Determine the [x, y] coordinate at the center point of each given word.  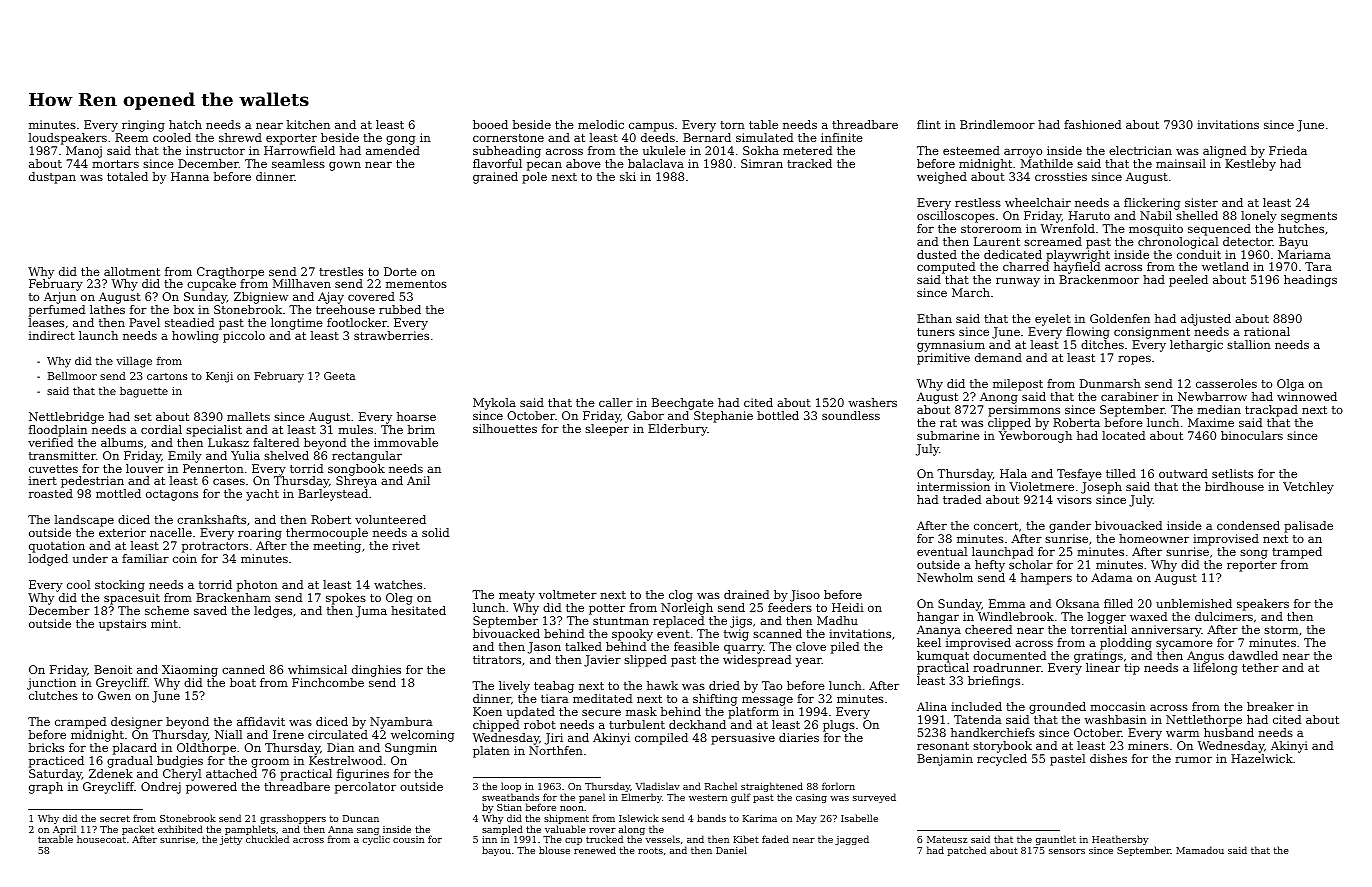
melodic [601, 124]
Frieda [1288, 150]
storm [1281, 630]
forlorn [838, 786]
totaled [127, 176]
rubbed [400, 309]
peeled [1188, 281]
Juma [371, 612]
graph [46, 788]
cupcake [211, 285]
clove [811, 646]
